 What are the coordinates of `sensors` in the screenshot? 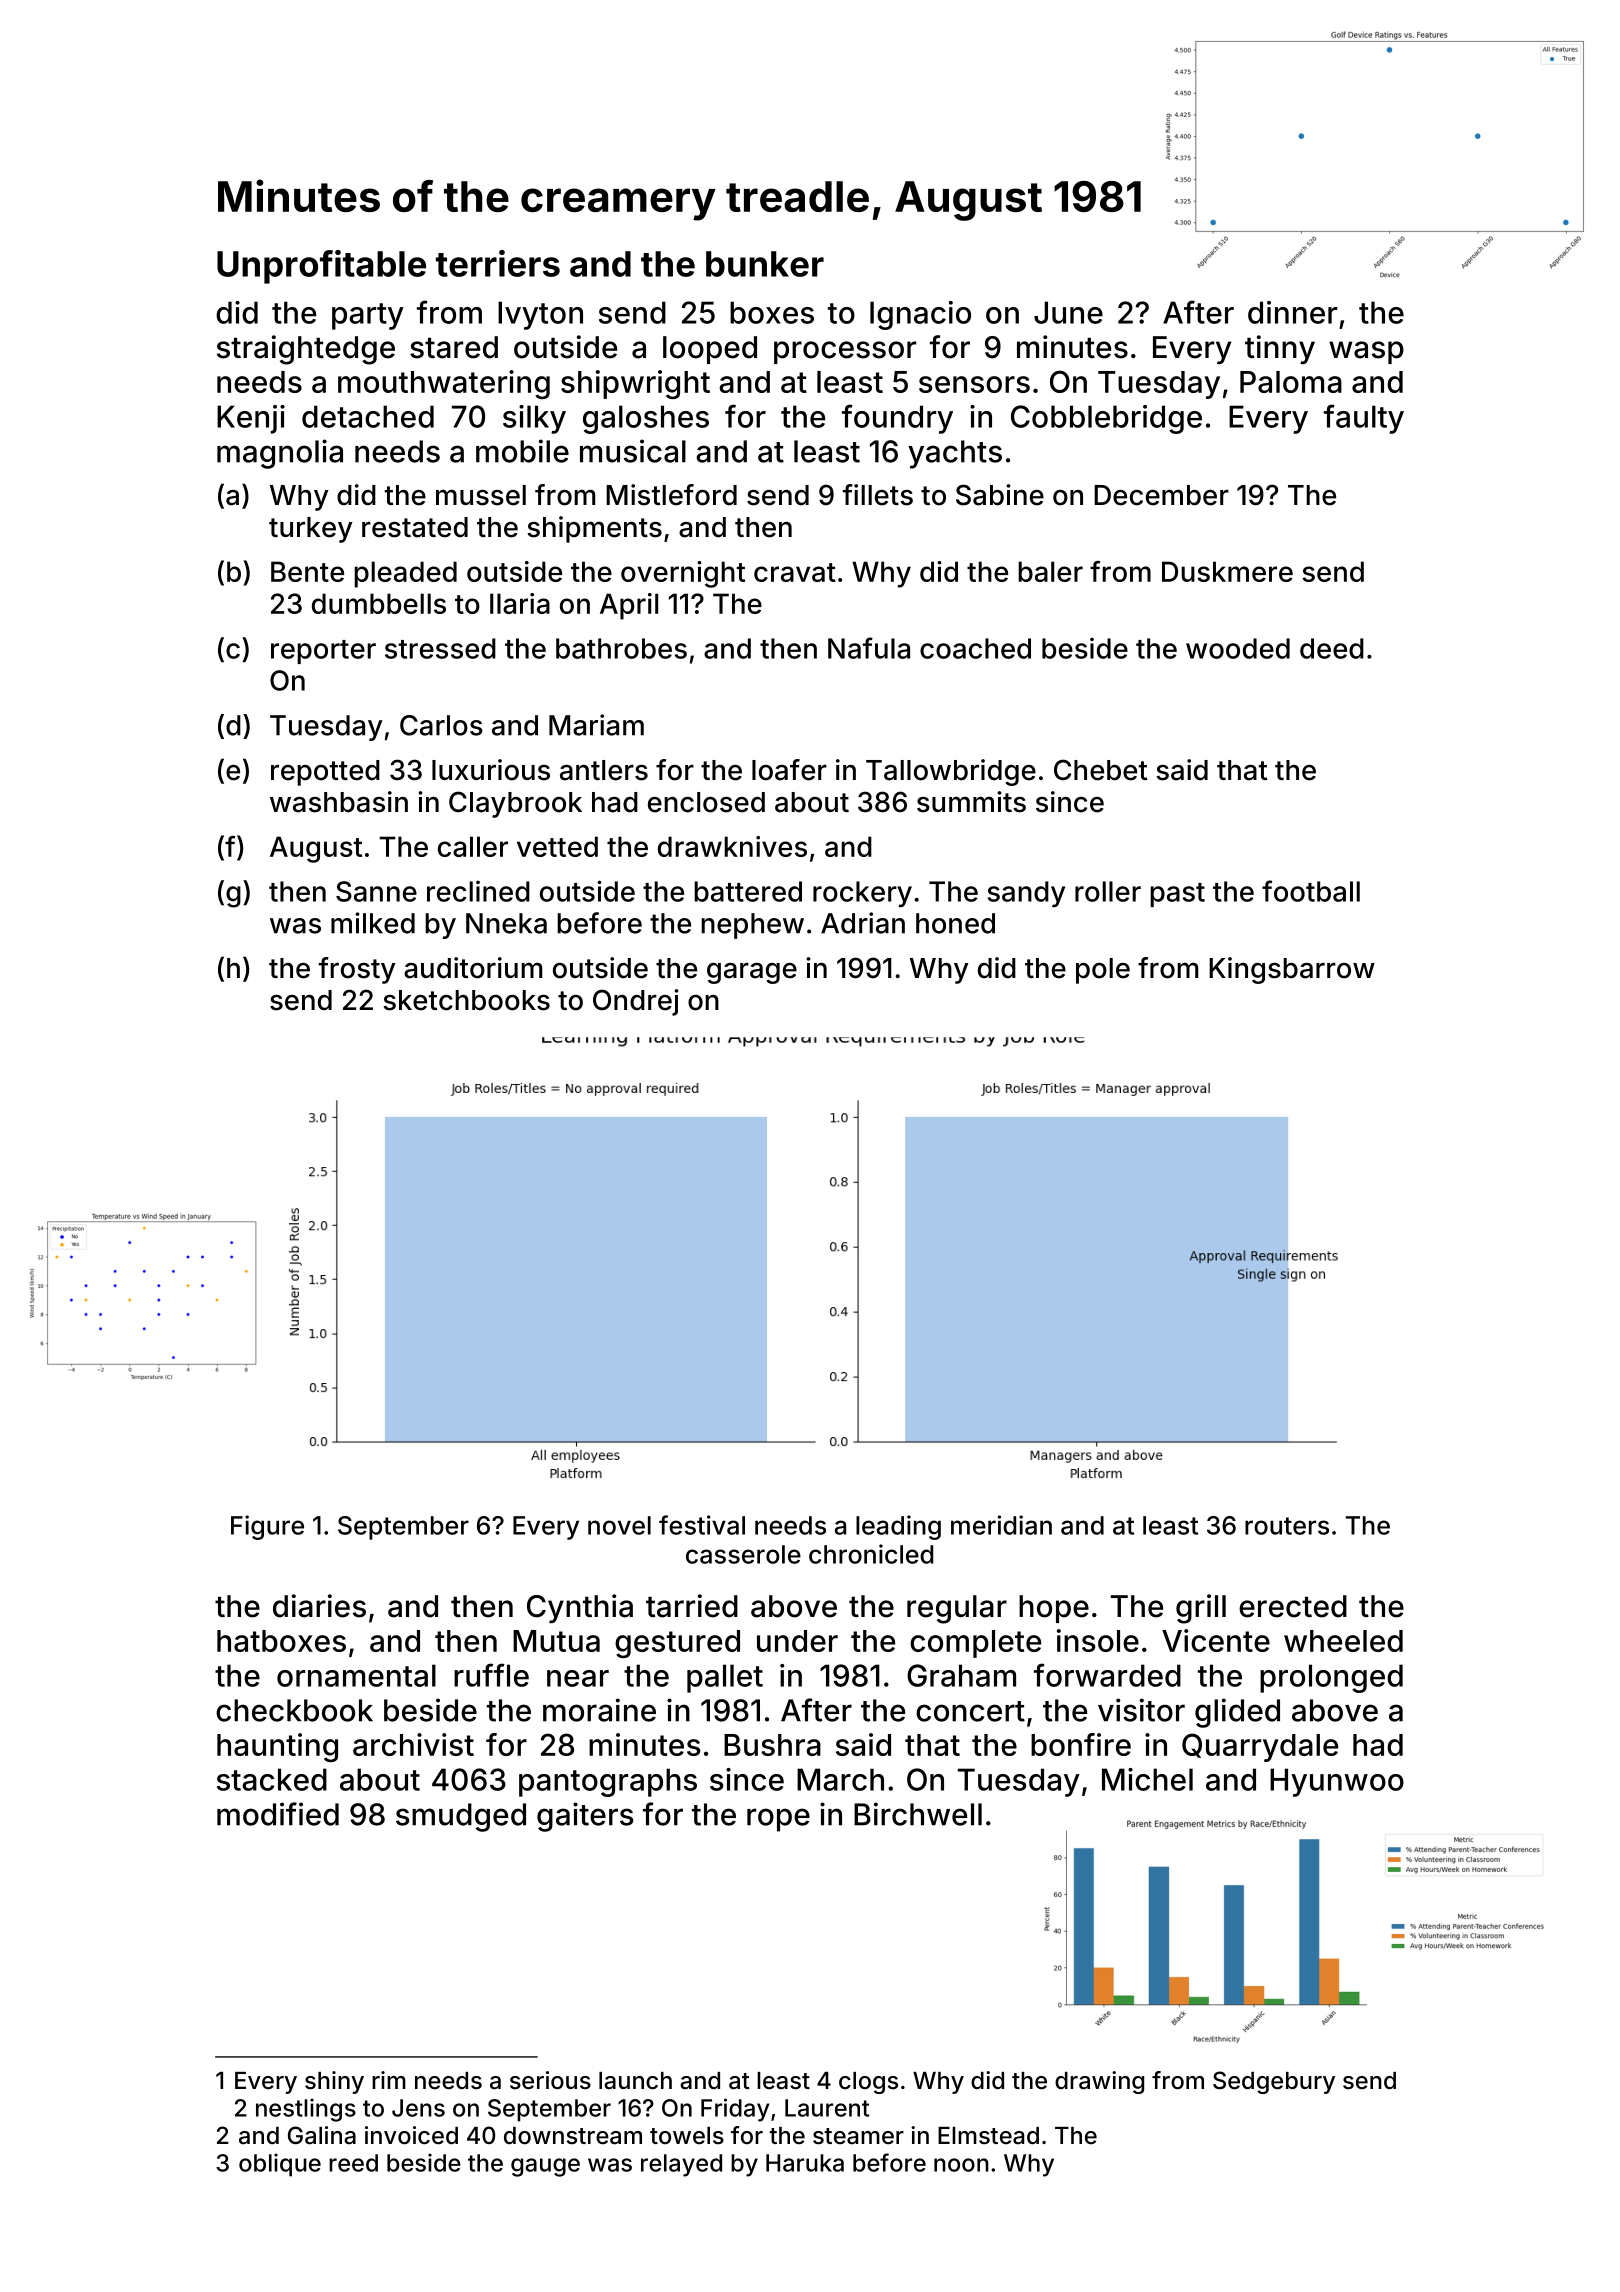 It's located at (974, 384).
